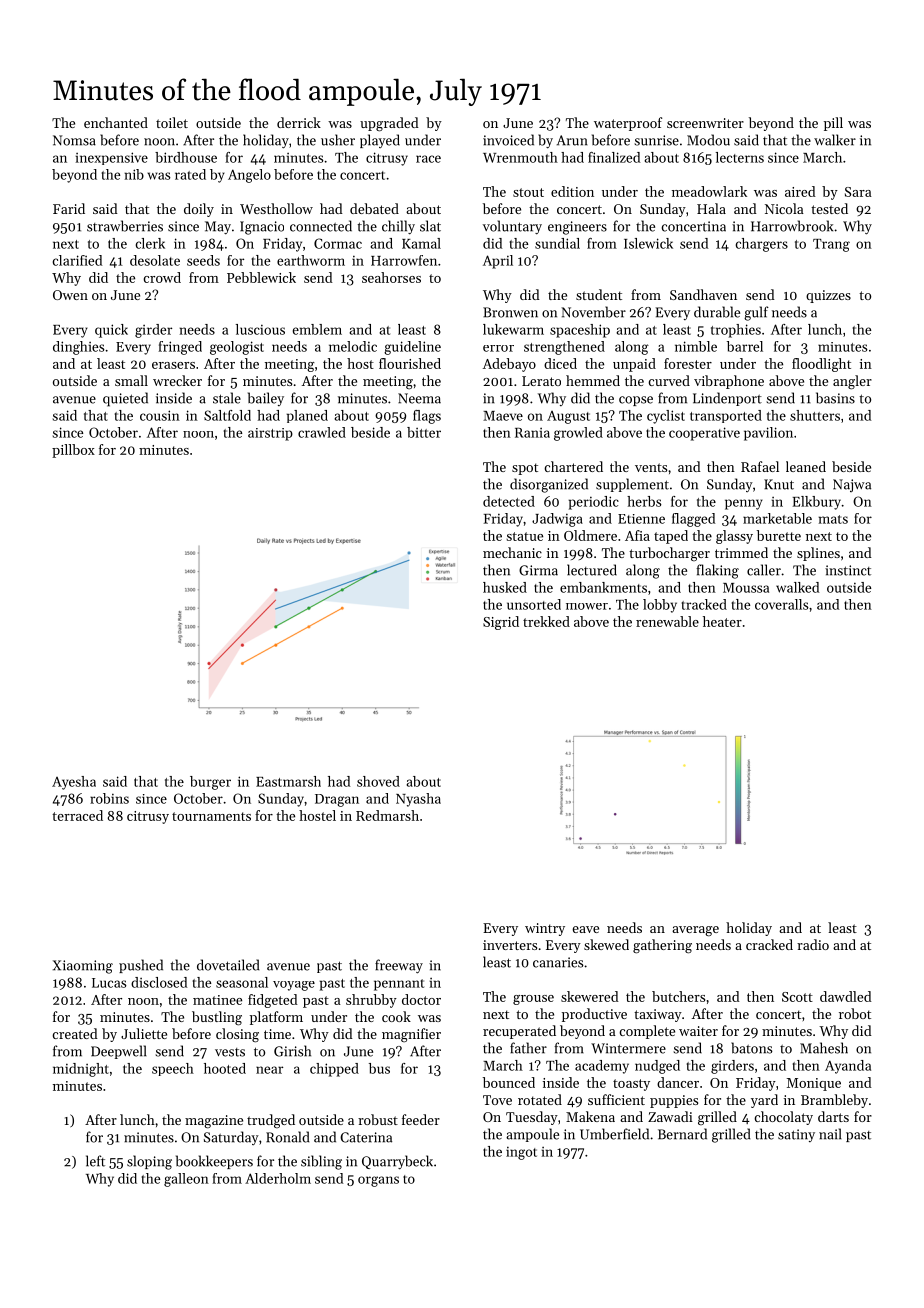  What do you see at coordinates (835, 398) in the screenshot?
I see `basins` at bounding box center [835, 398].
